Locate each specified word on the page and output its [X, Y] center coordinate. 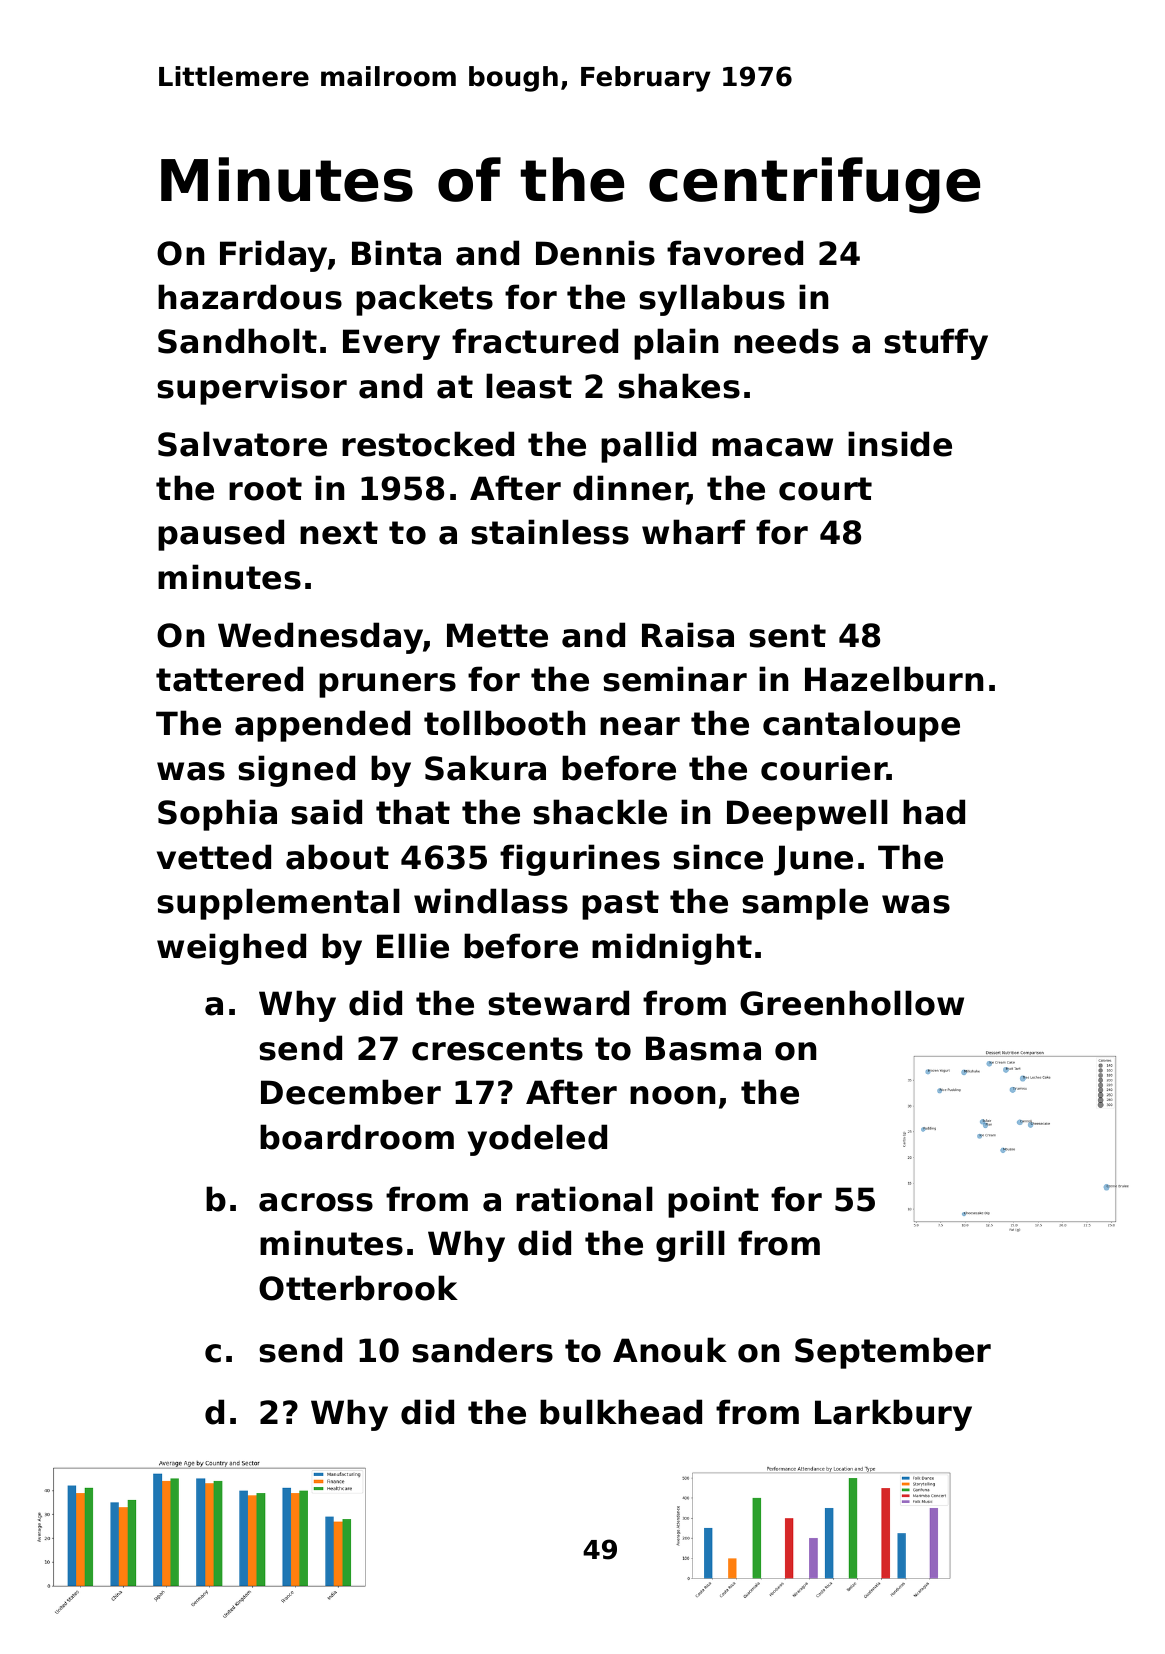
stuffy [936, 344]
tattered [229, 679]
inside [900, 444]
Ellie [413, 946]
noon [672, 1095]
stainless [550, 532]
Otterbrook [358, 1288]
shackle [600, 812]
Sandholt [237, 341]
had [934, 812]
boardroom [357, 1137]
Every [391, 344]
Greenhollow [852, 1003]
